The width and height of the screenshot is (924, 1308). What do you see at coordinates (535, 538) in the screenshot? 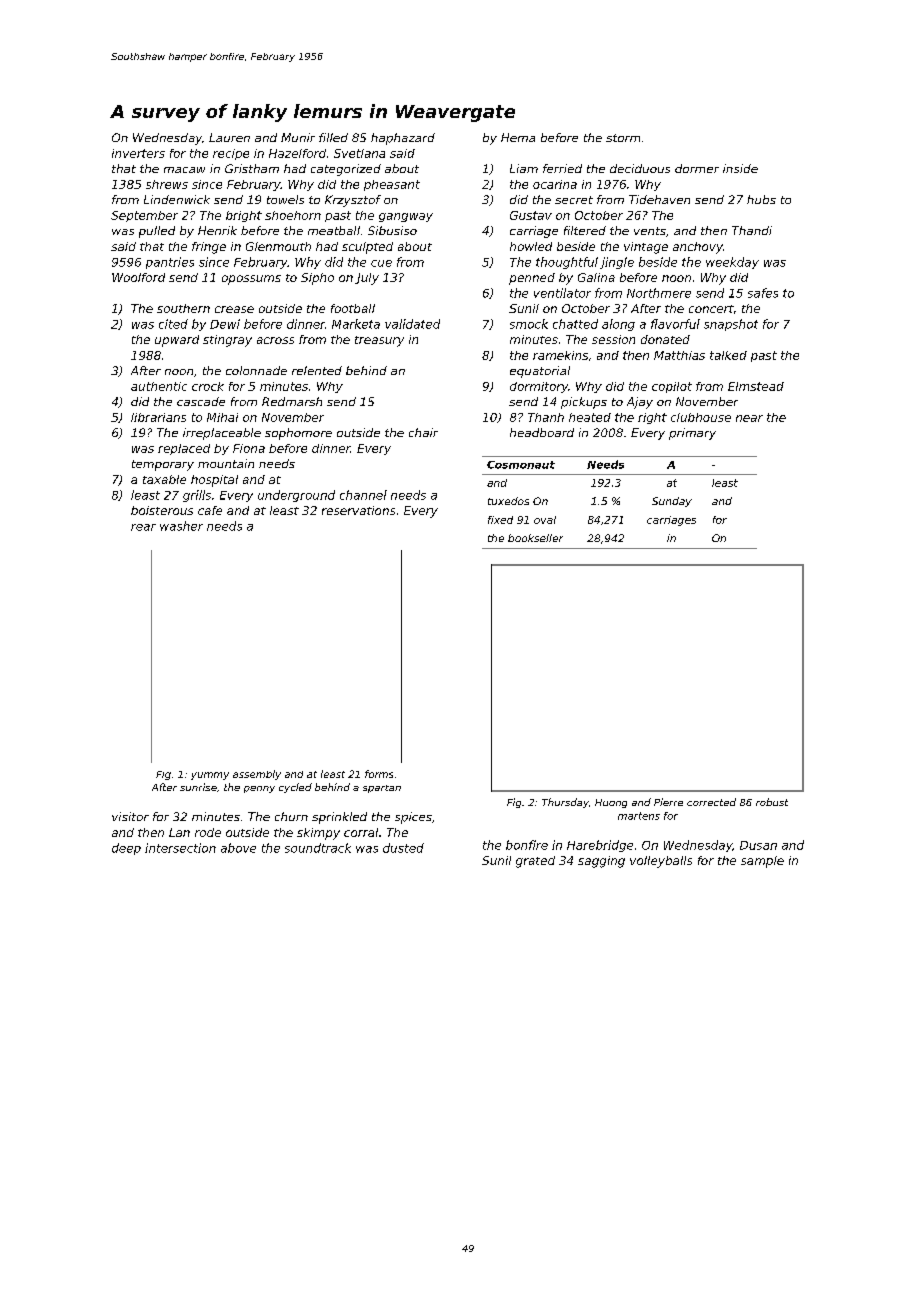
I see `bookseller` at bounding box center [535, 538].
